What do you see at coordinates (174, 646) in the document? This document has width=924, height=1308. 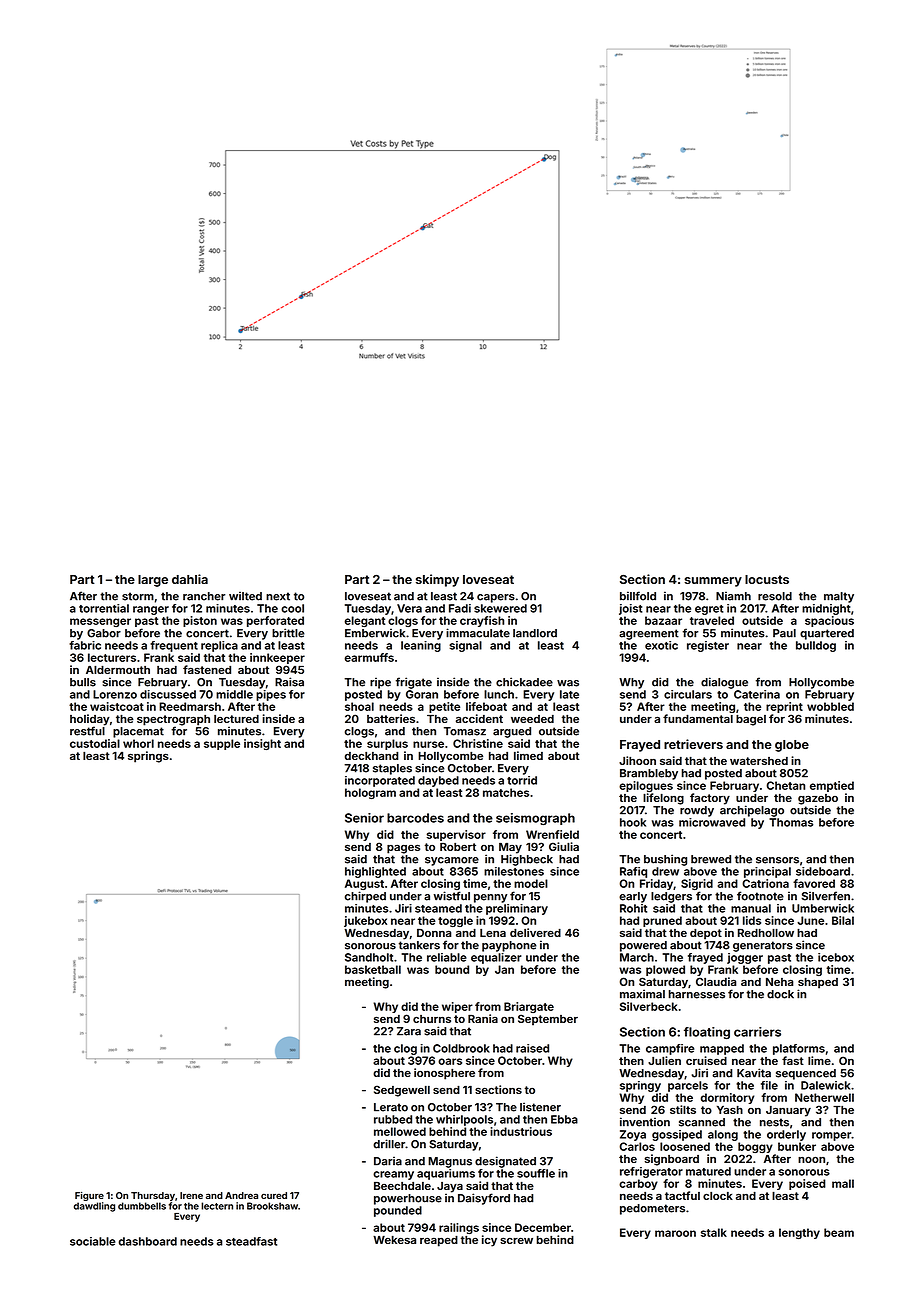 I see `frequent` at bounding box center [174, 646].
